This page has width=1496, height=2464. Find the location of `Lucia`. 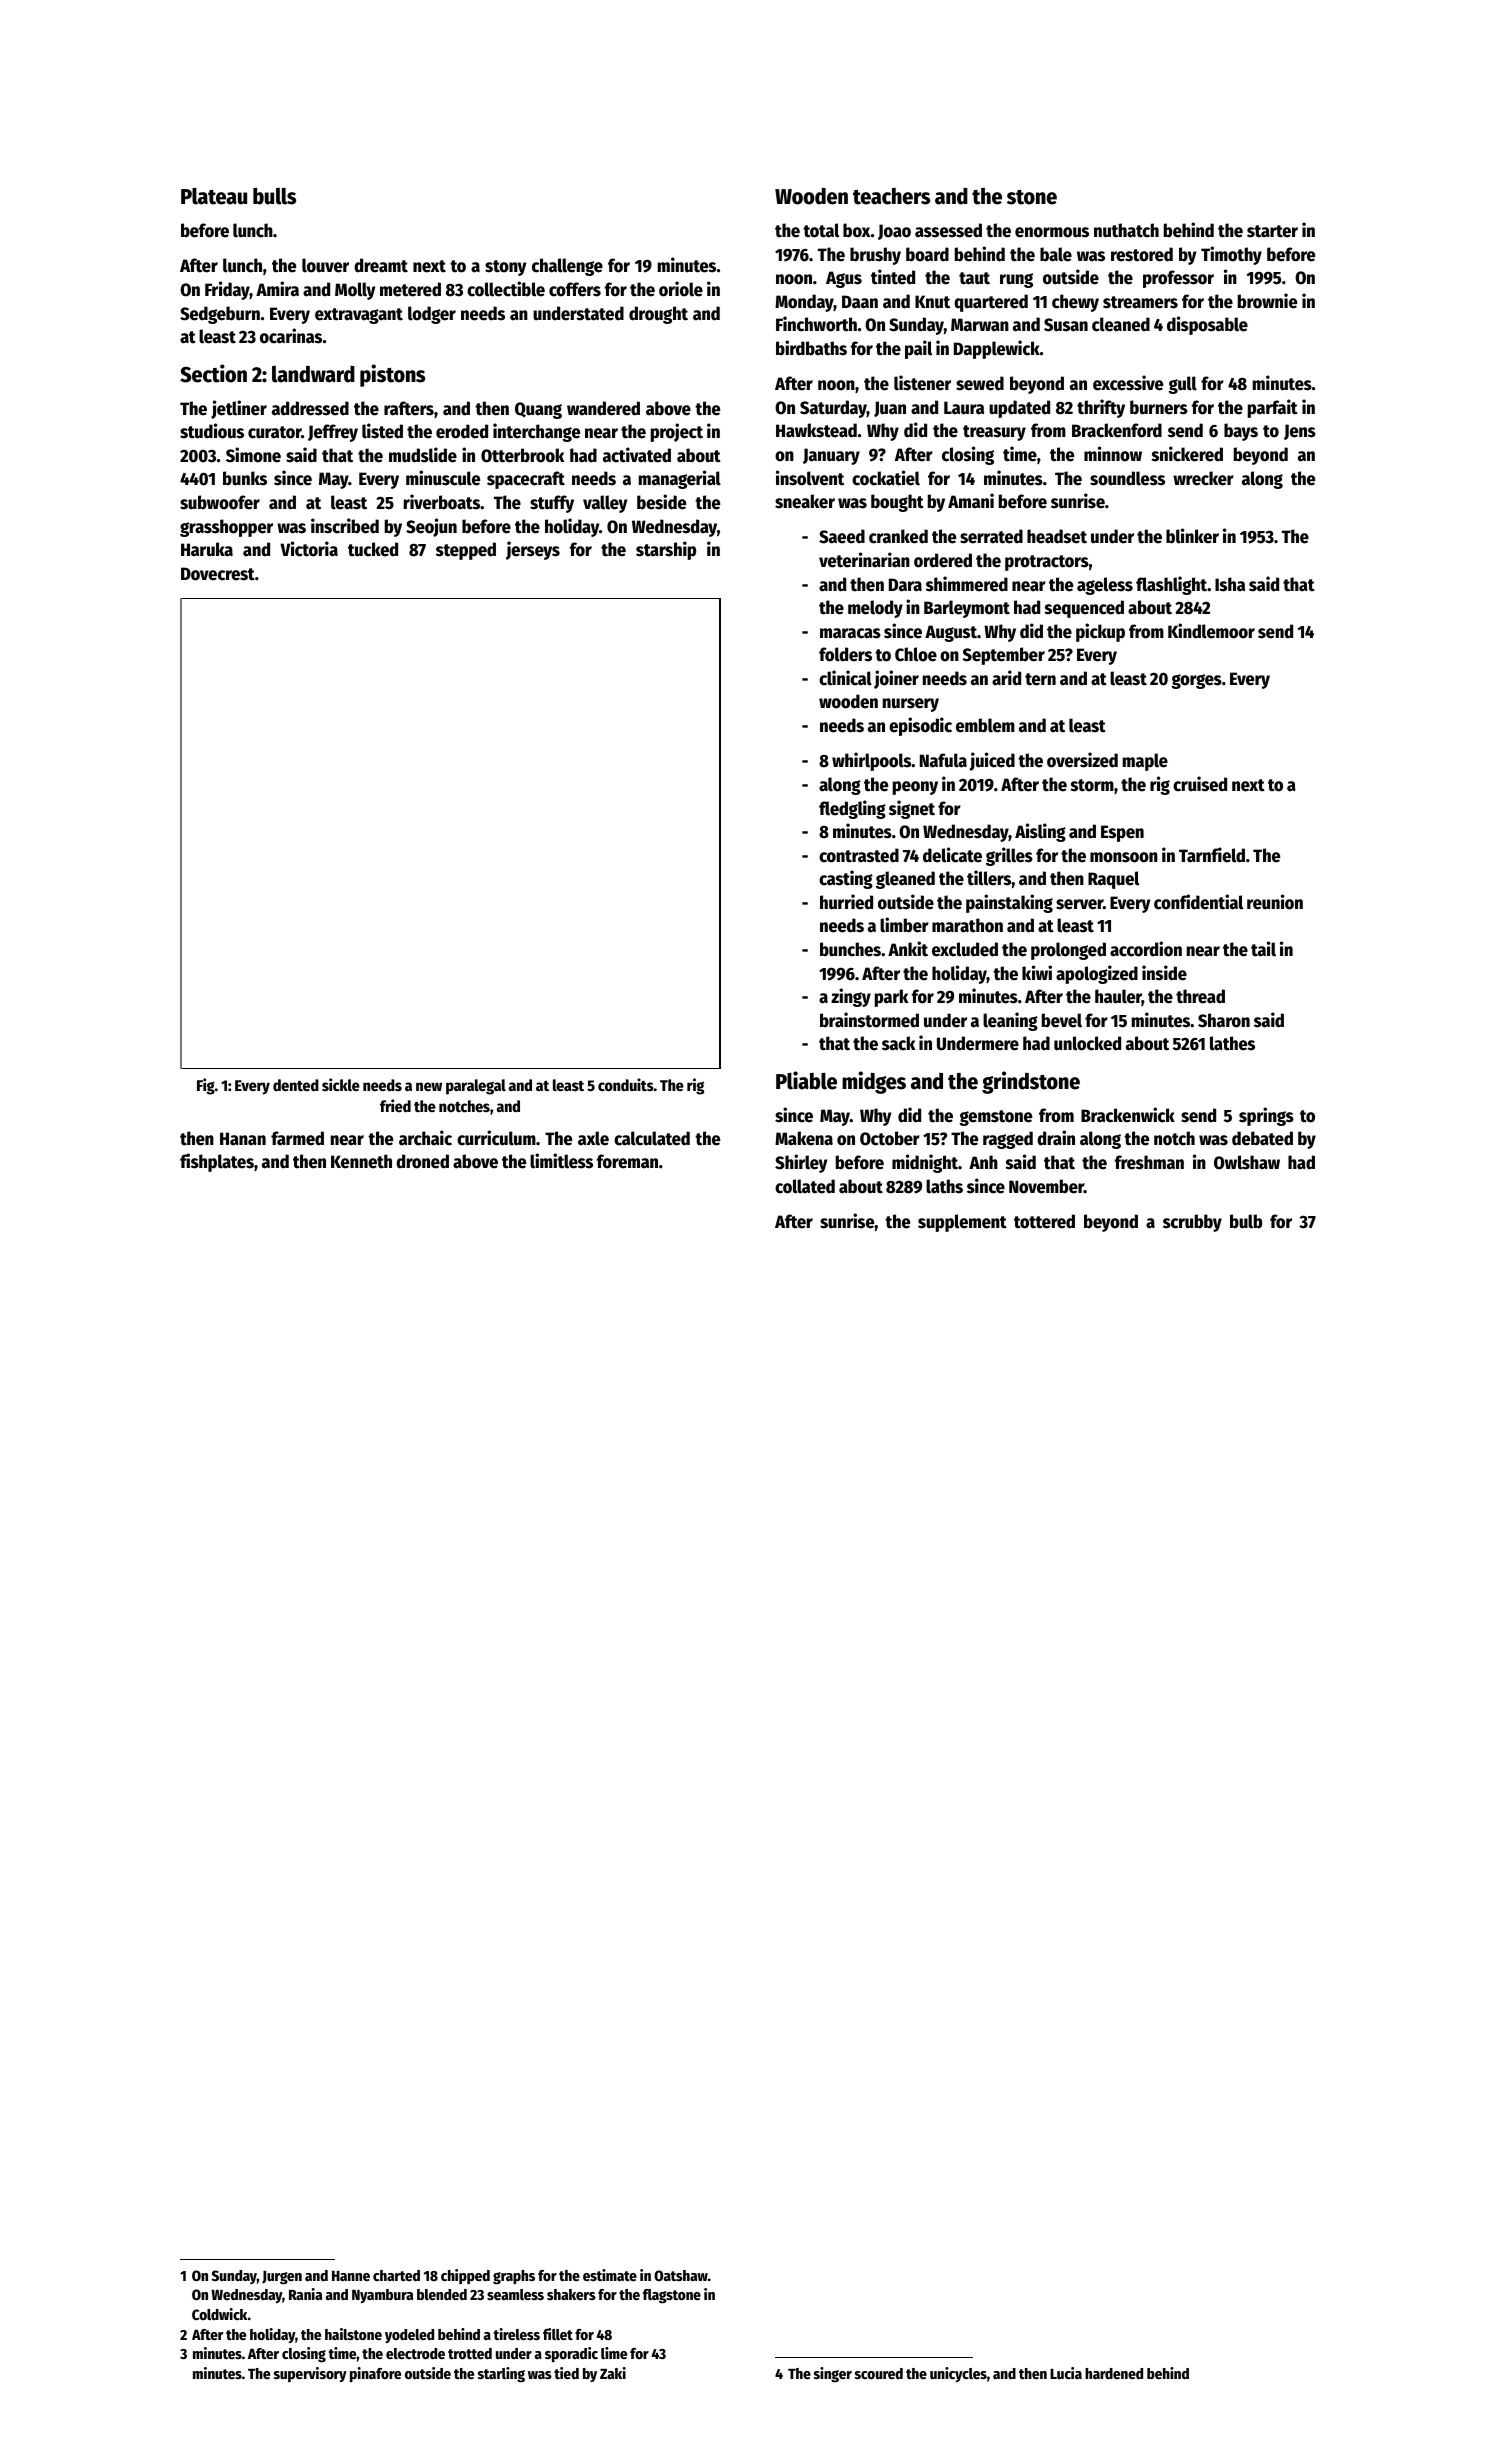

Lucia is located at coordinates (1066, 2373).
